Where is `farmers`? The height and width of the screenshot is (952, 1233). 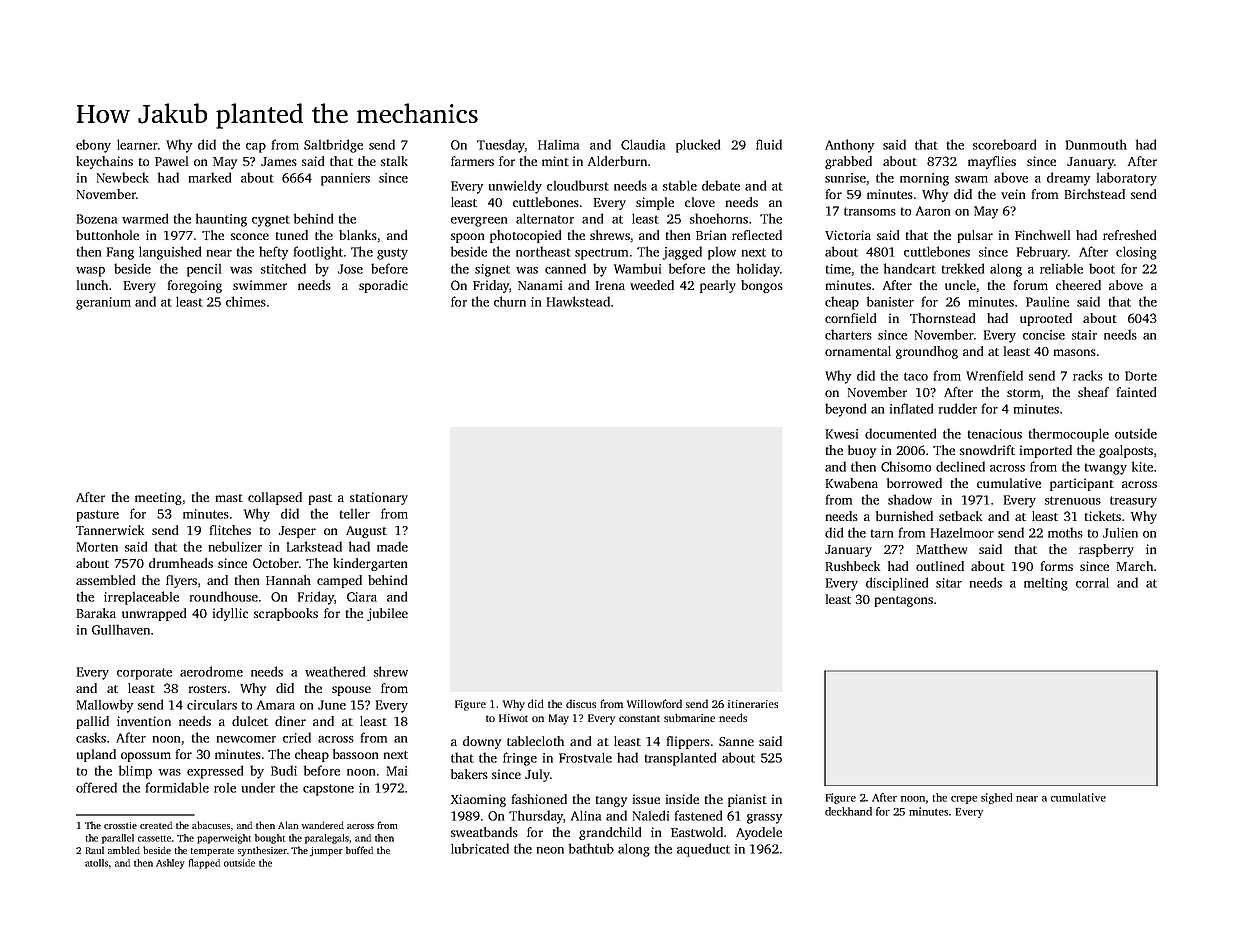
farmers is located at coordinates (472, 161).
